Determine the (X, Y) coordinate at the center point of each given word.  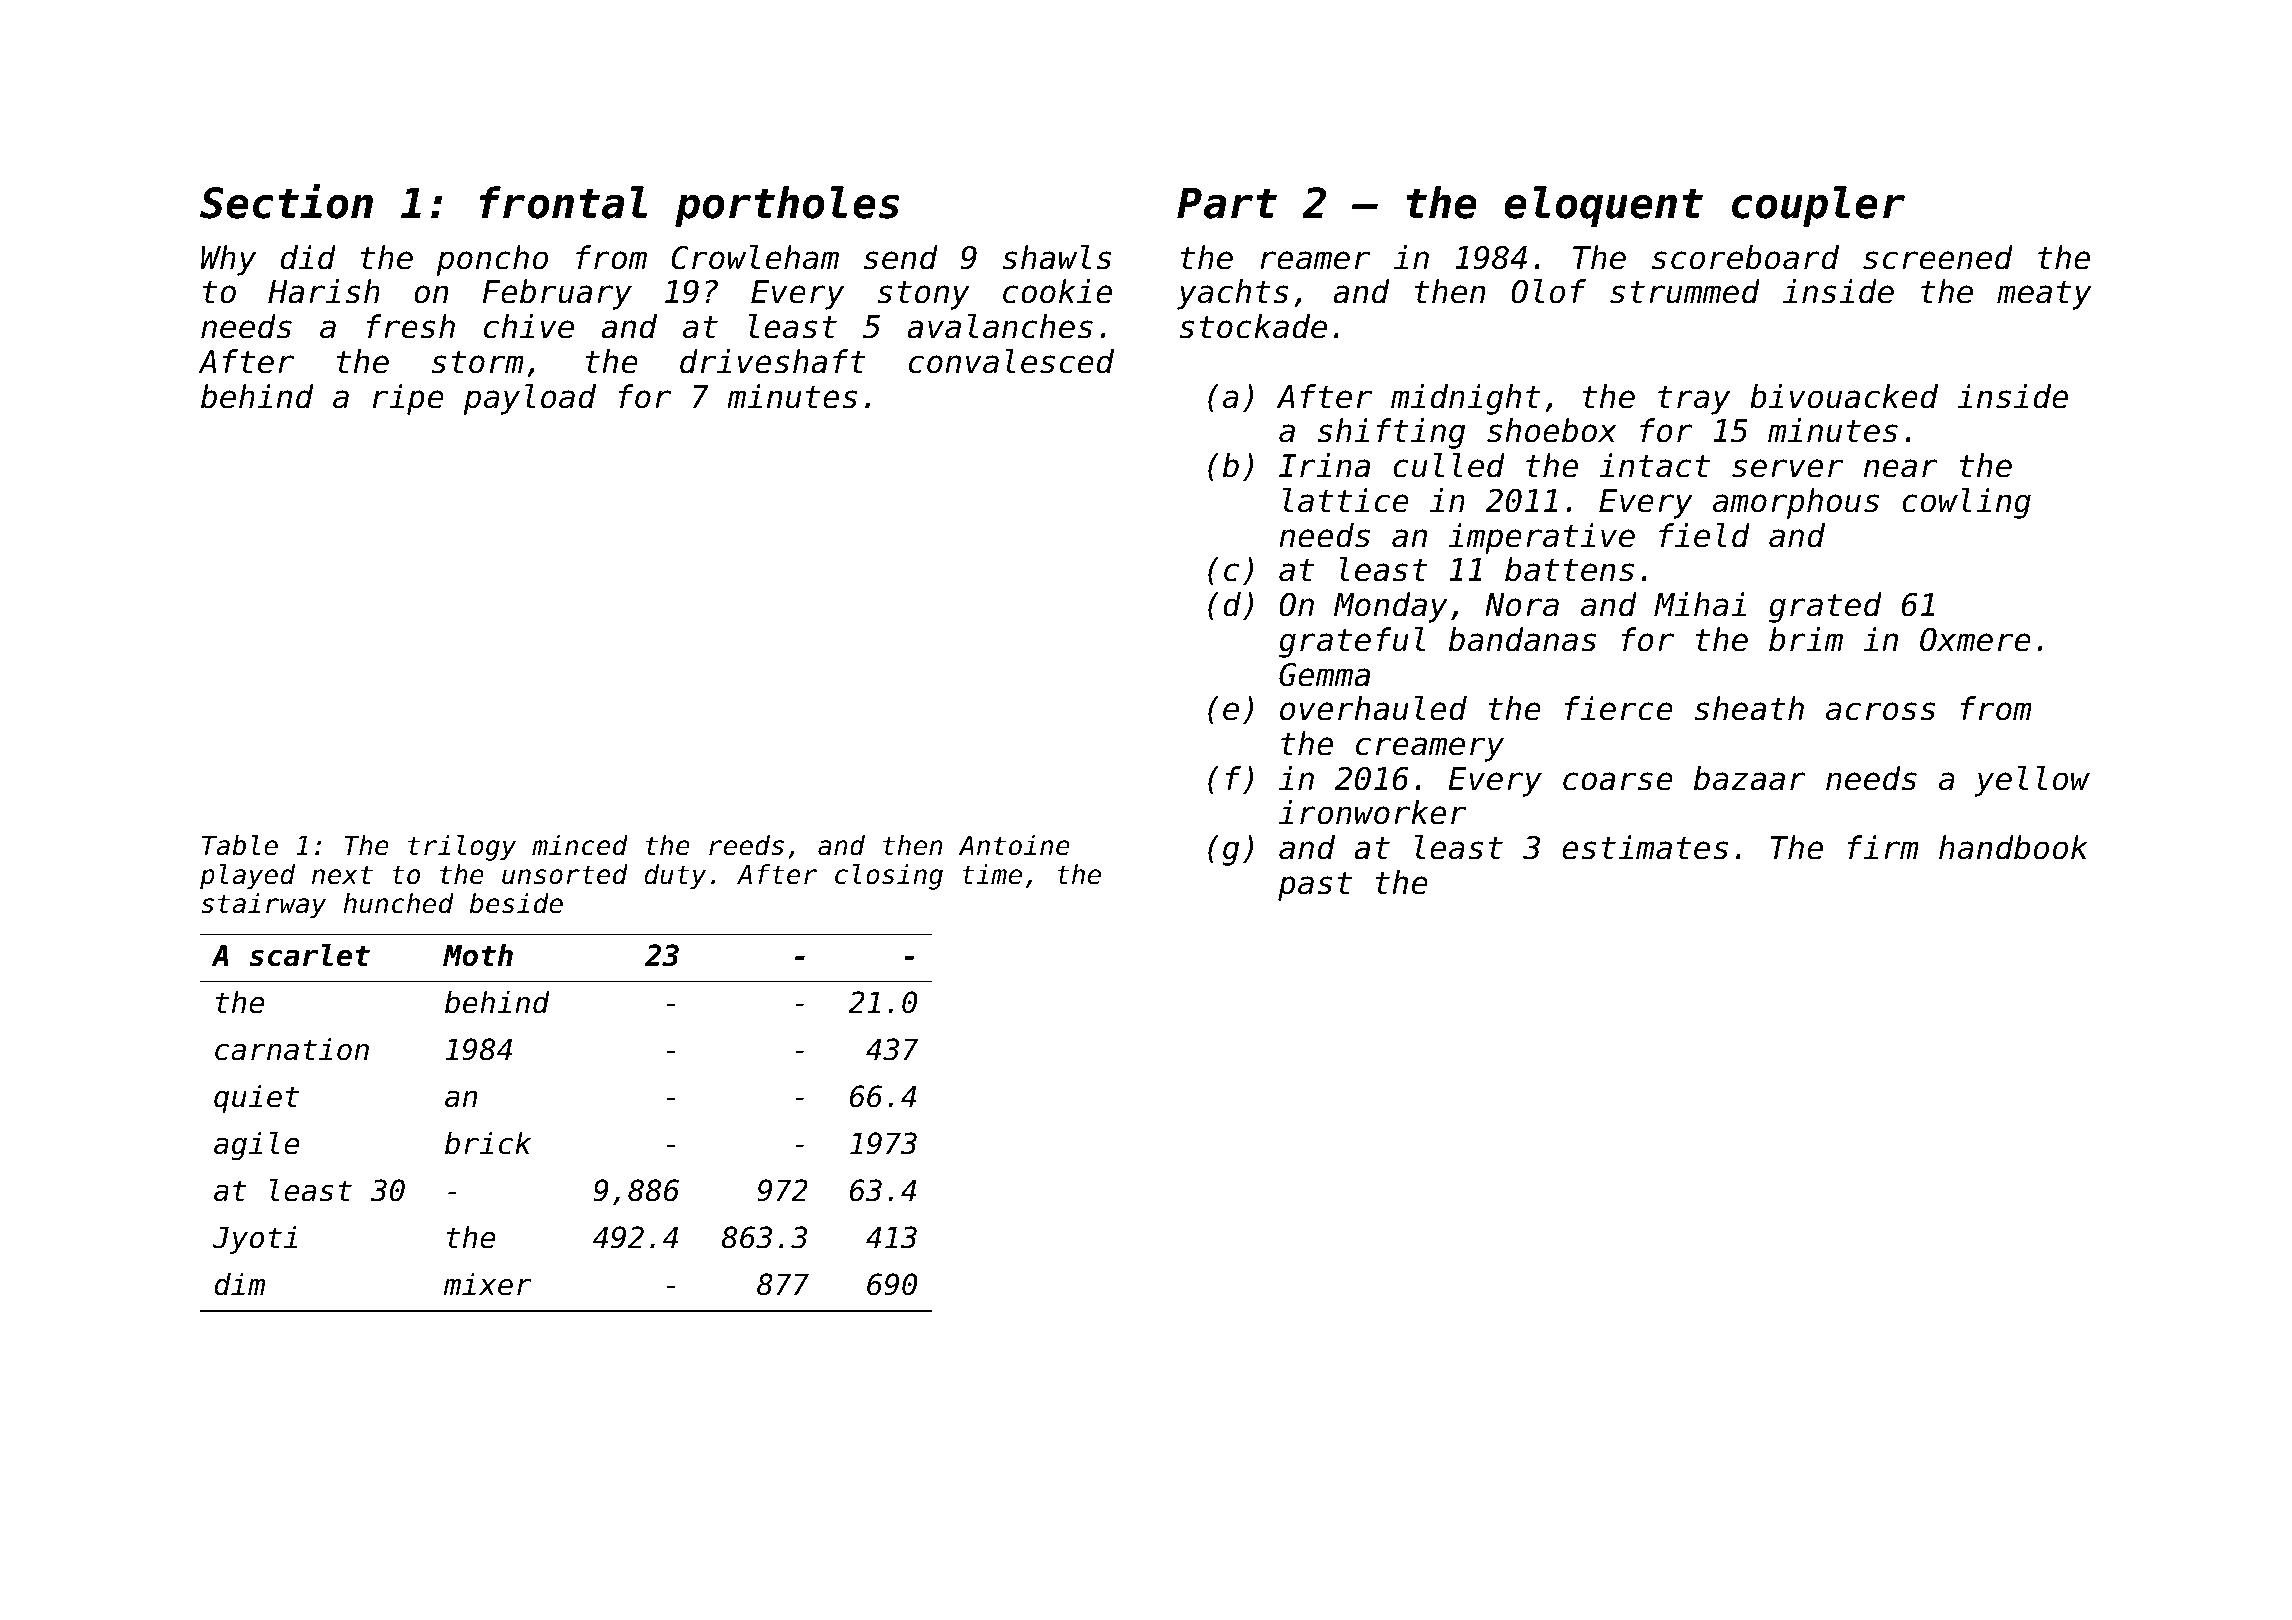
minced (580, 845)
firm (1882, 847)
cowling (1966, 503)
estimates (1645, 847)
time (992, 874)
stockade (1253, 326)
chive (529, 326)
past (1315, 886)
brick (488, 1143)
